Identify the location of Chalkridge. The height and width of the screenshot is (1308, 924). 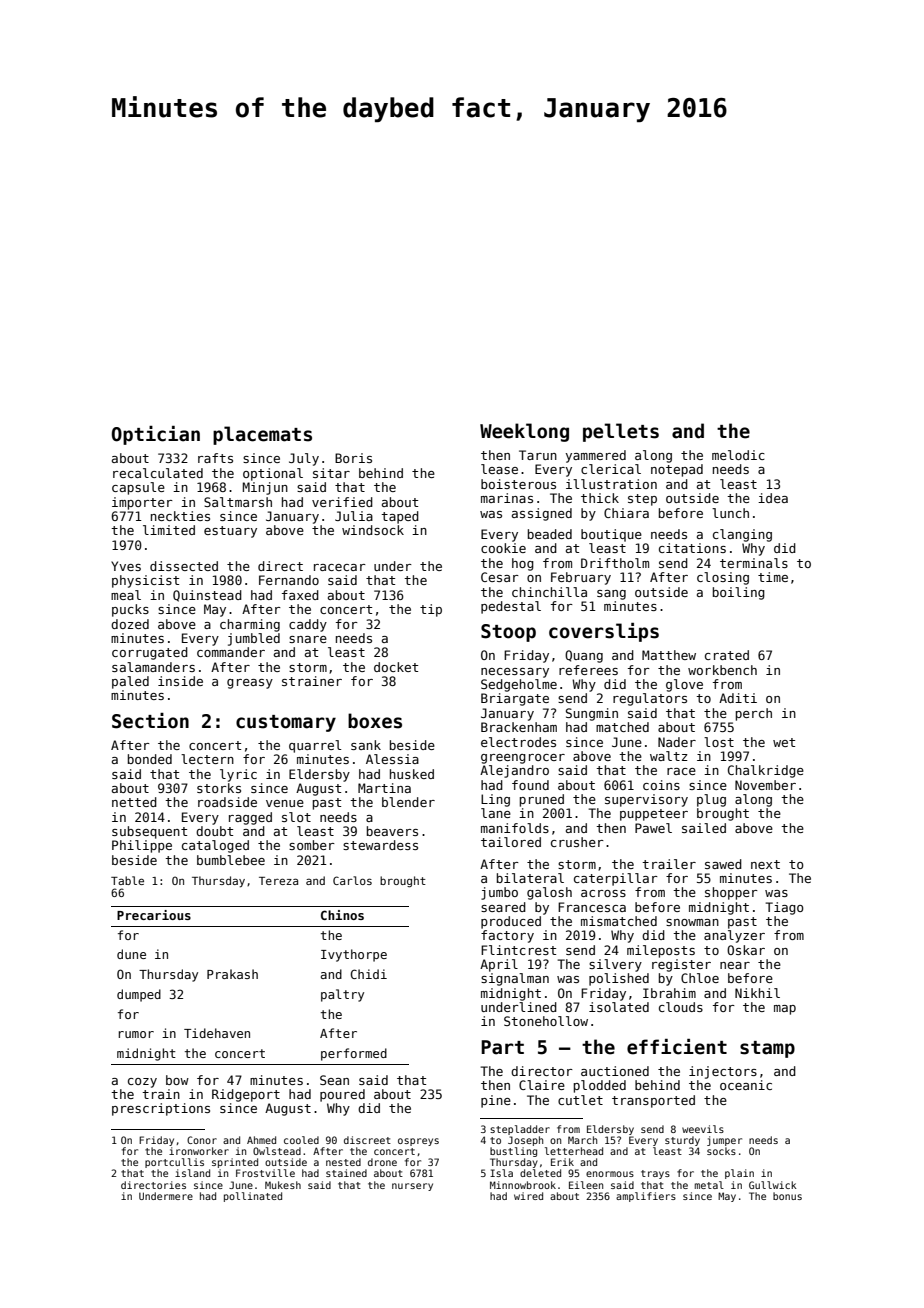
(766, 771).
